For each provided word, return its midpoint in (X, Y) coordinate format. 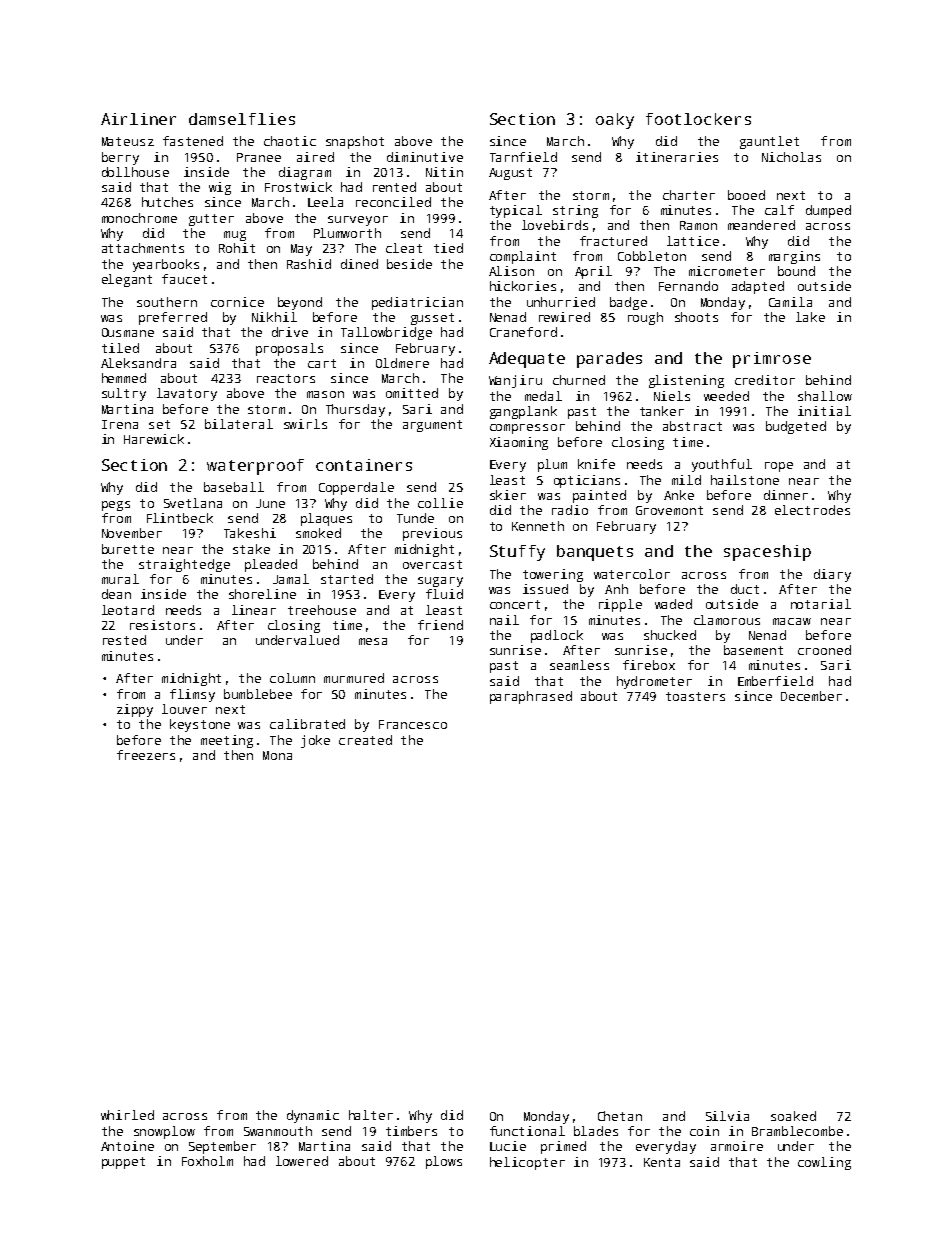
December (811, 696)
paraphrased (531, 697)
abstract (692, 426)
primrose (772, 360)
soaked (793, 1116)
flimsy (192, 695)
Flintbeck (180, 518)
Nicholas (791, 157)
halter (371, 1115)
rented (394, 187)
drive (290, 332)
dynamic (313, 1116)
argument (432, 426)
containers (364, 465)
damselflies (242, 119)
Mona (277, 755)
